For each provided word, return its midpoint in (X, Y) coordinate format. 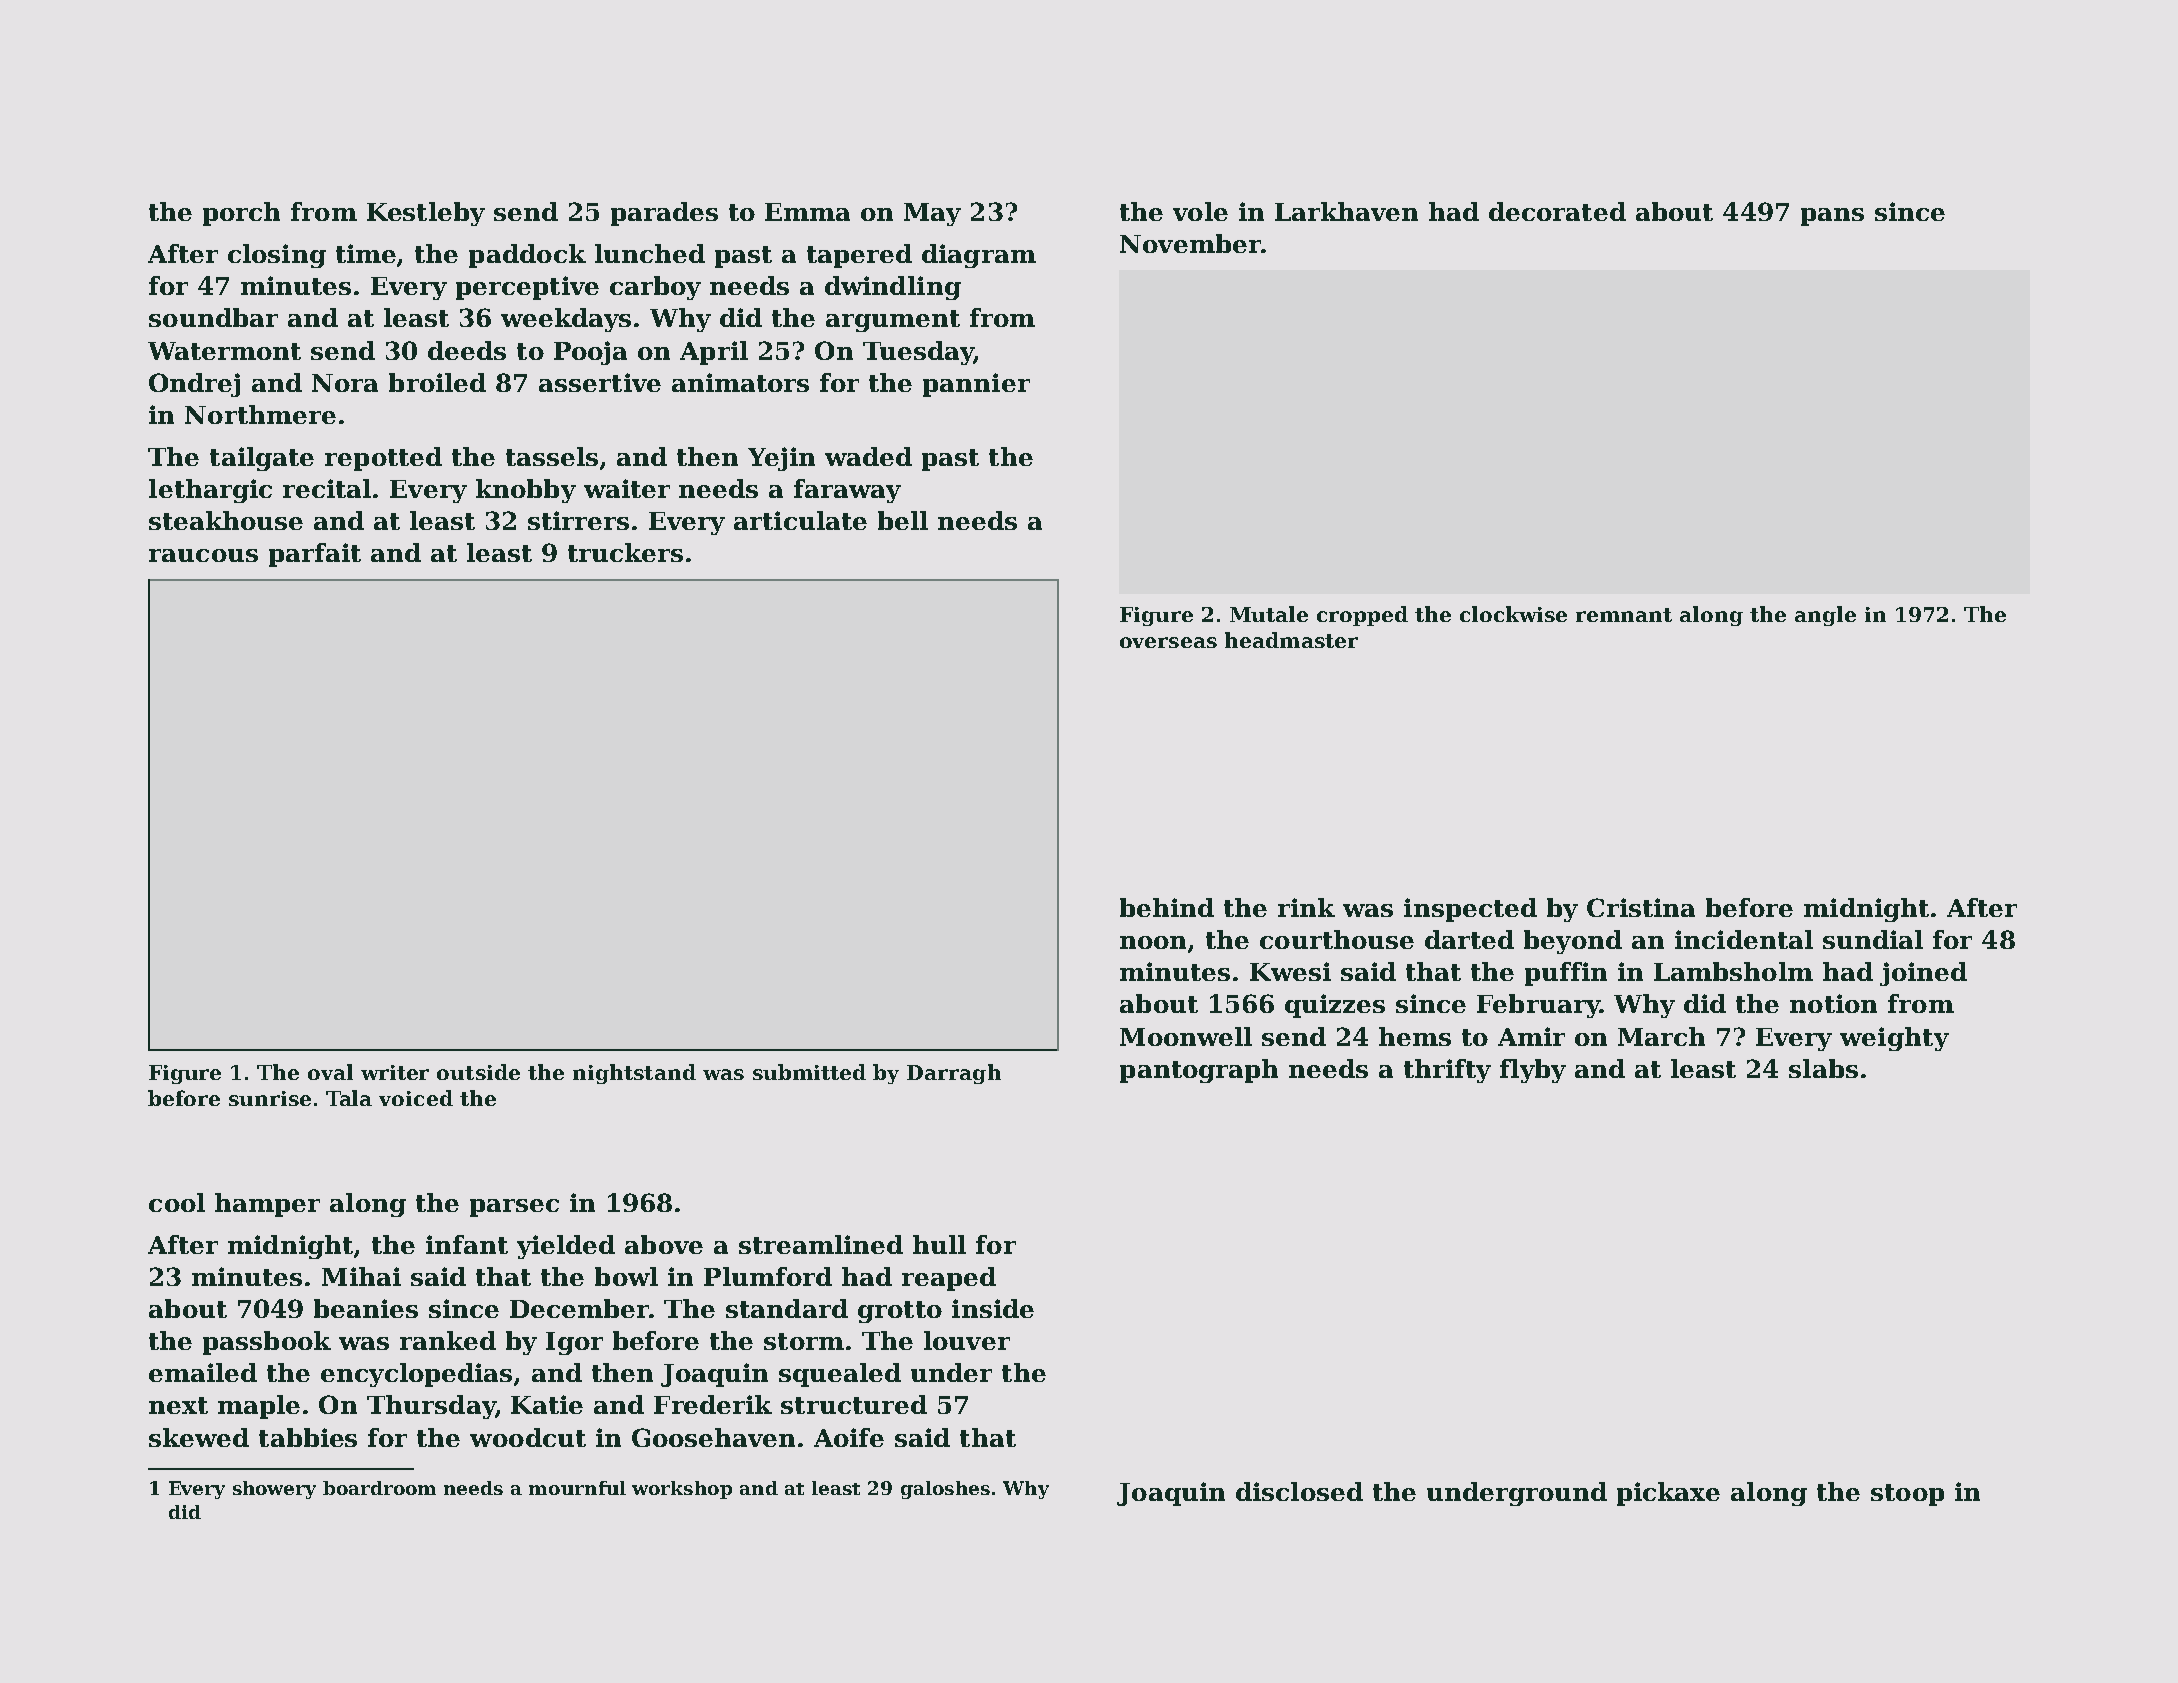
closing (277, 256)
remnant (1624, 615)
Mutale (1269, 614)
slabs (1823, 1068)
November (1190, 243)
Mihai (361, 1276)
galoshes (945, 1490)
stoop (1907, 1495)
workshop (682, 1490)
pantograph (1199, 1071)
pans (1832, 217)
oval (330, 1072)
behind (1167, 907)
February (1538, 1006)
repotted (383, 459)
